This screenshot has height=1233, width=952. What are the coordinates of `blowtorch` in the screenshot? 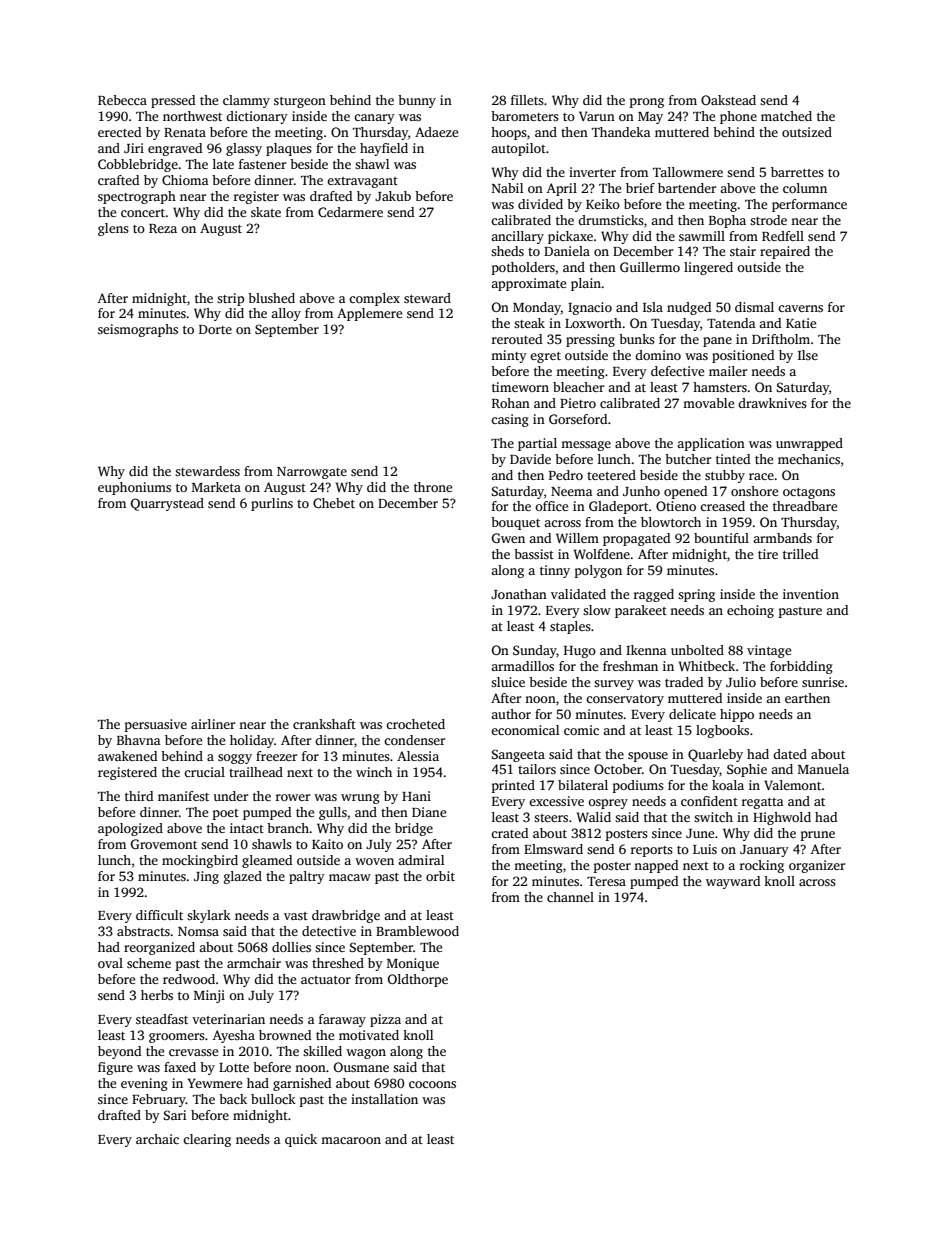 It's located at (671, 522).
